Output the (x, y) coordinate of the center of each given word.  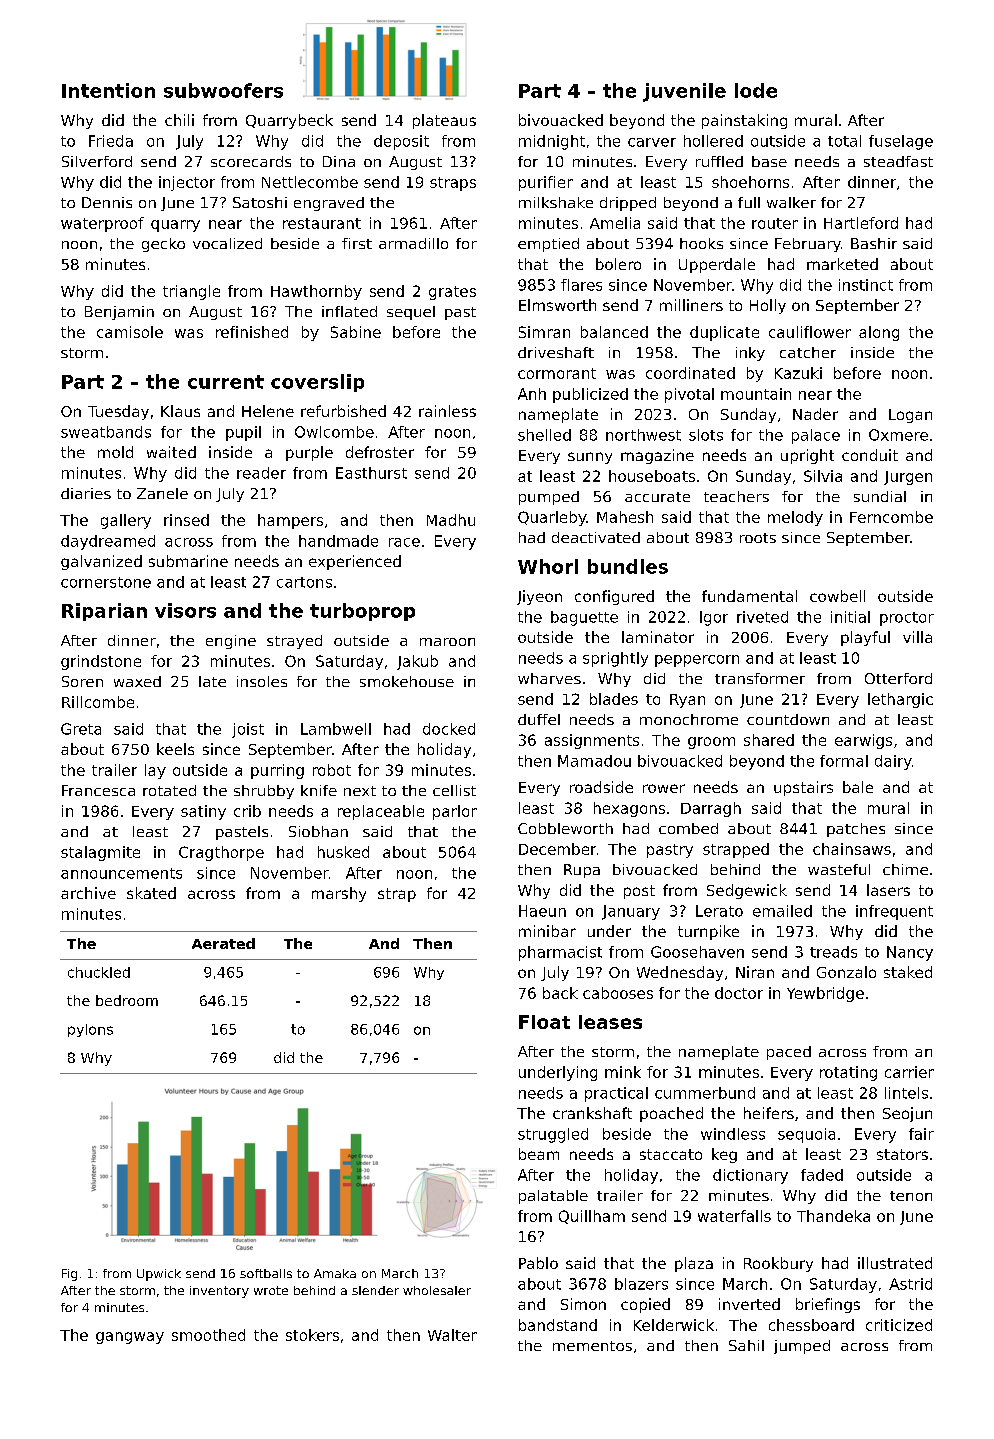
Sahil (746, 1345)
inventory (219, 1292)
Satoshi (260, 202)
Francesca (98, 790)
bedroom (127, 1000)
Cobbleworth (565, 828)
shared (769, 740)
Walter (452, 1335)
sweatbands (106, 432)
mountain (756, 394)
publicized (590, 395)
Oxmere (898, 435)
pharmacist (560, 953)
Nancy (910, 953)
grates (452, 293)
